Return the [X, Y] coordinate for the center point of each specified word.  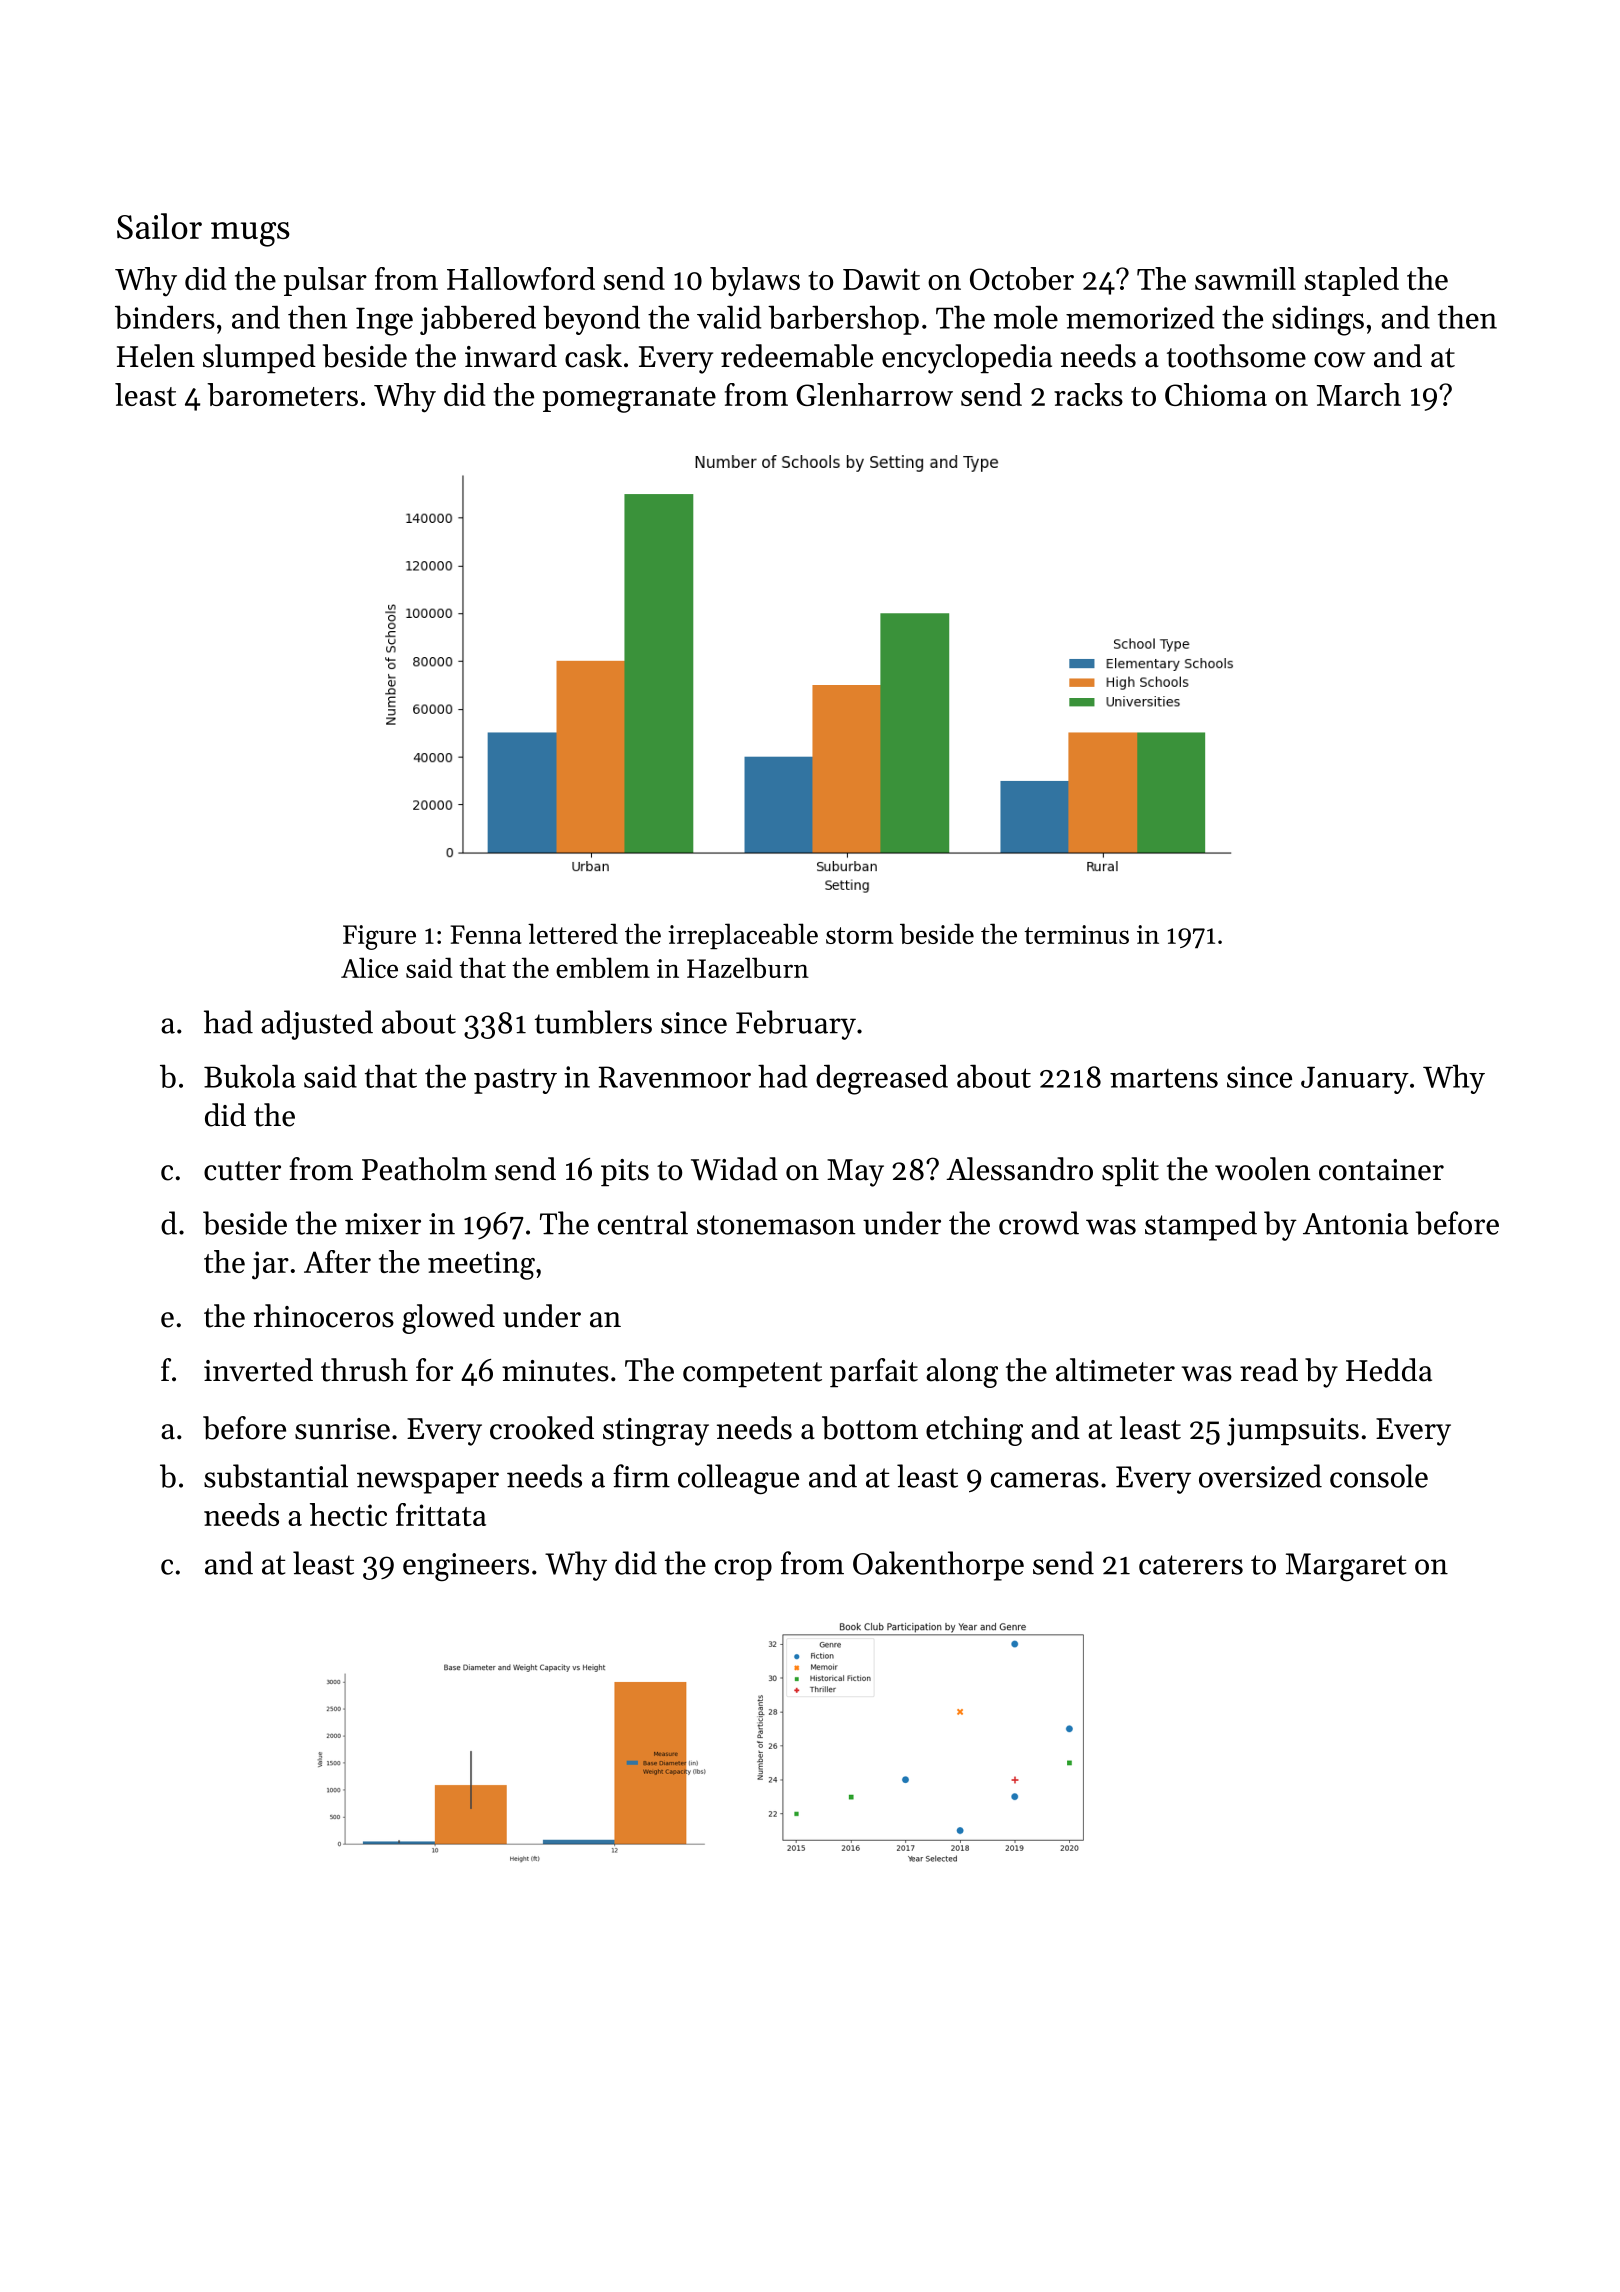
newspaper [428, 1483]
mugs [250, 234]
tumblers [593, 1022]
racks [1088, 394]
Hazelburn [748, 967]
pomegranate [629, 400]
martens [1164, 1078]
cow [1339, 360]
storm [860, 935]
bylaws [755, 282]
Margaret [1346, 1567]
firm [641, 1476]
